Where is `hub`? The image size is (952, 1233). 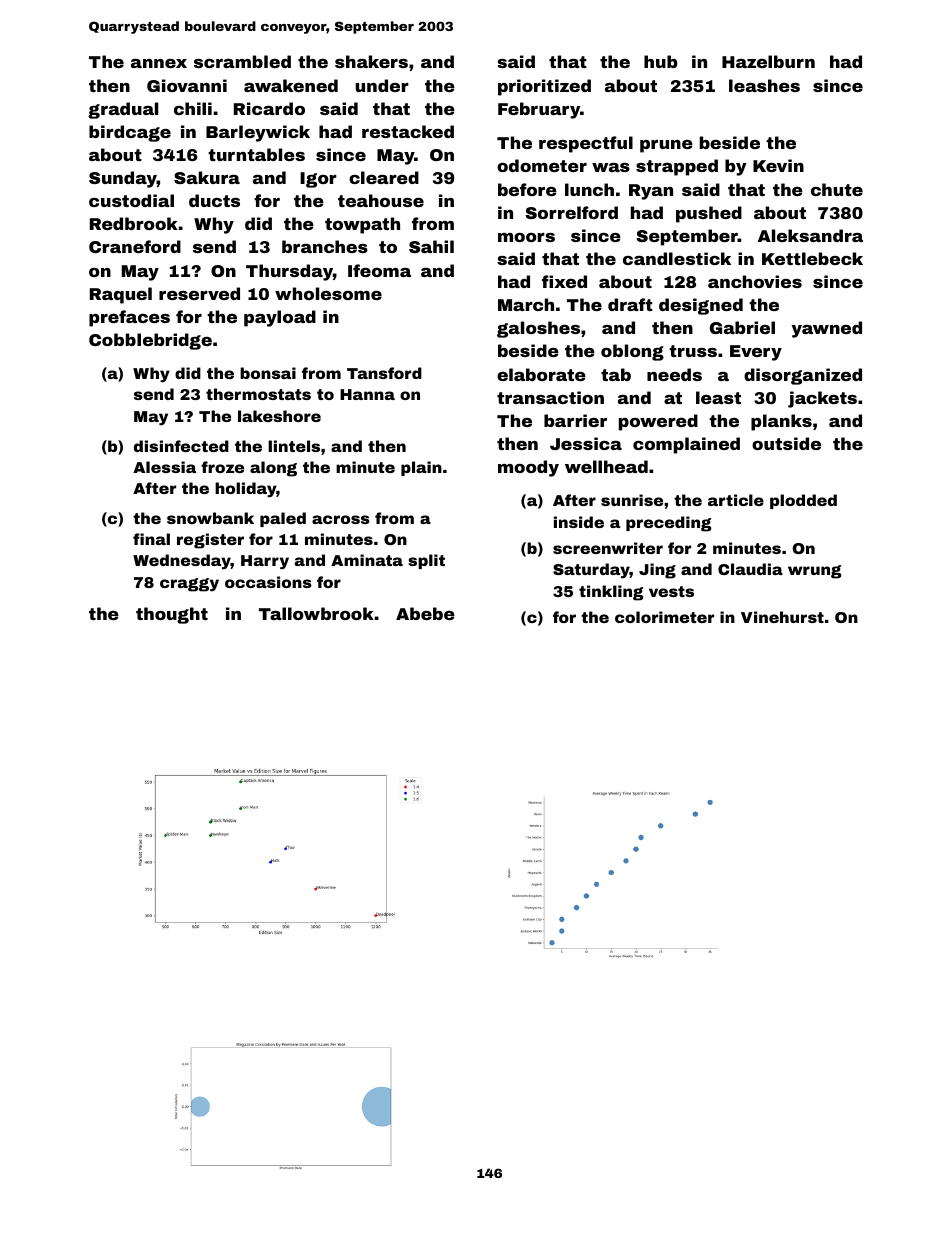 hub is located at coordinates (661, 61).
